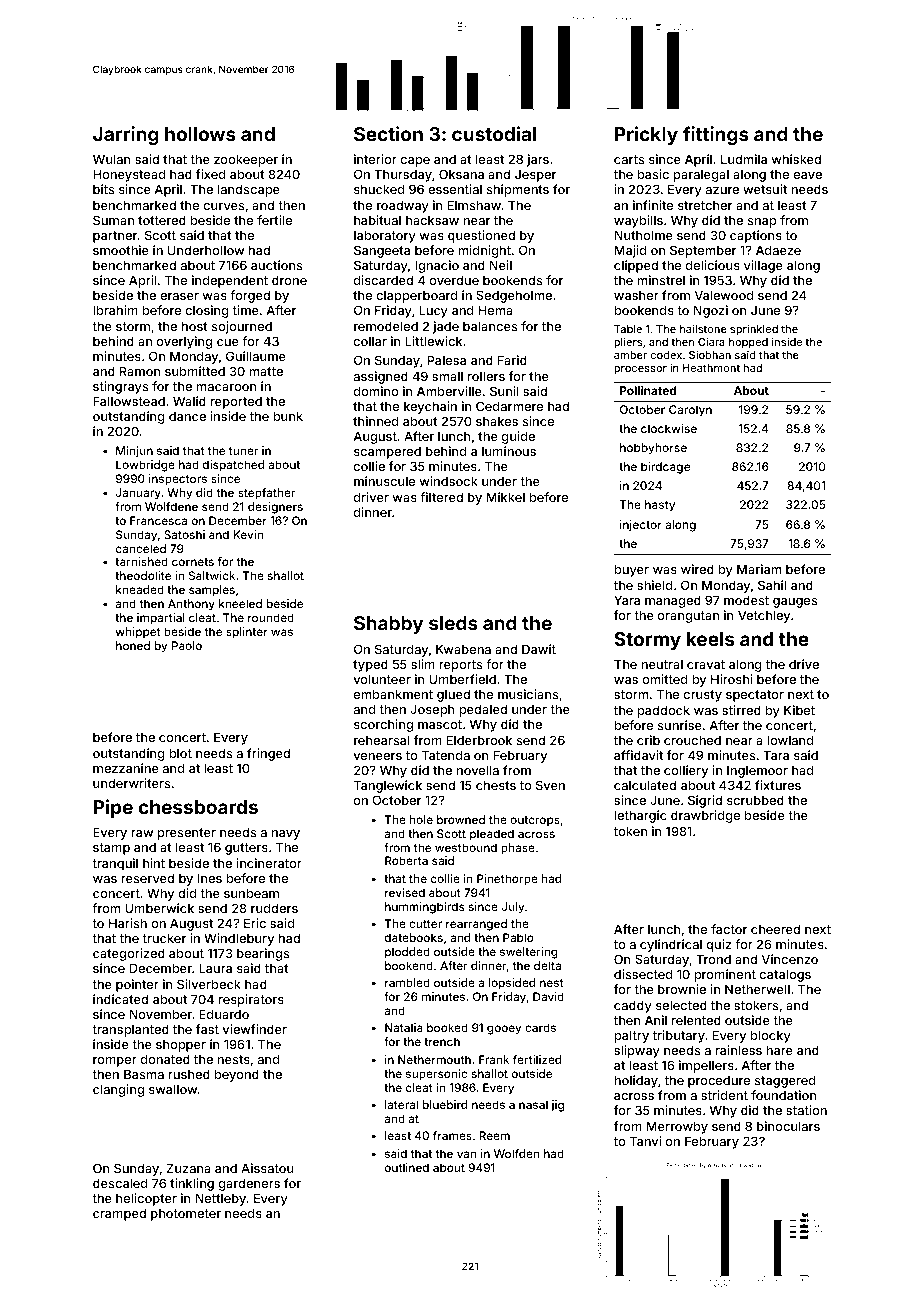  I want to click on cramped, so click(119, 1214).
